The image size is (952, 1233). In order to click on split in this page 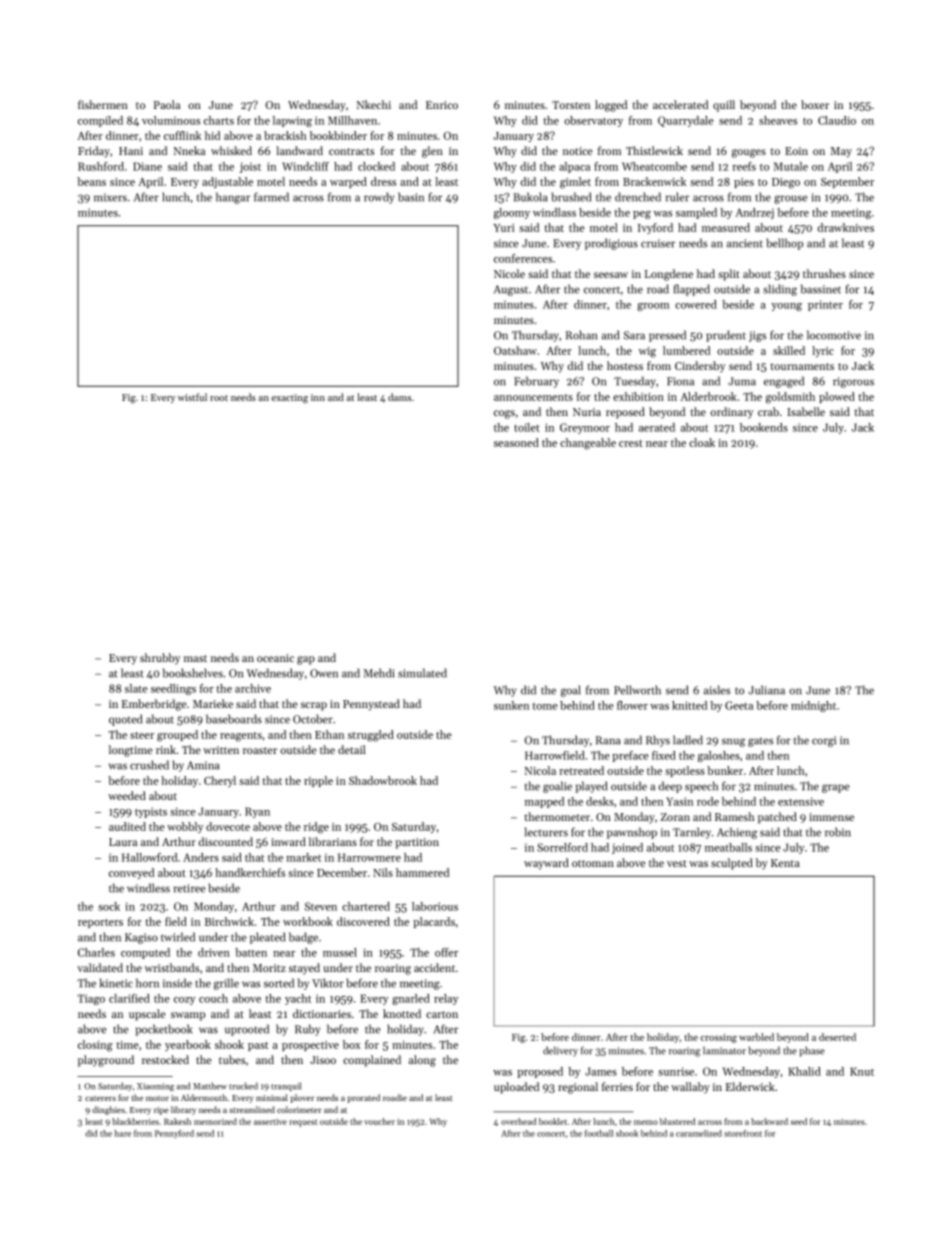, I will do `click(729, 275)`.
